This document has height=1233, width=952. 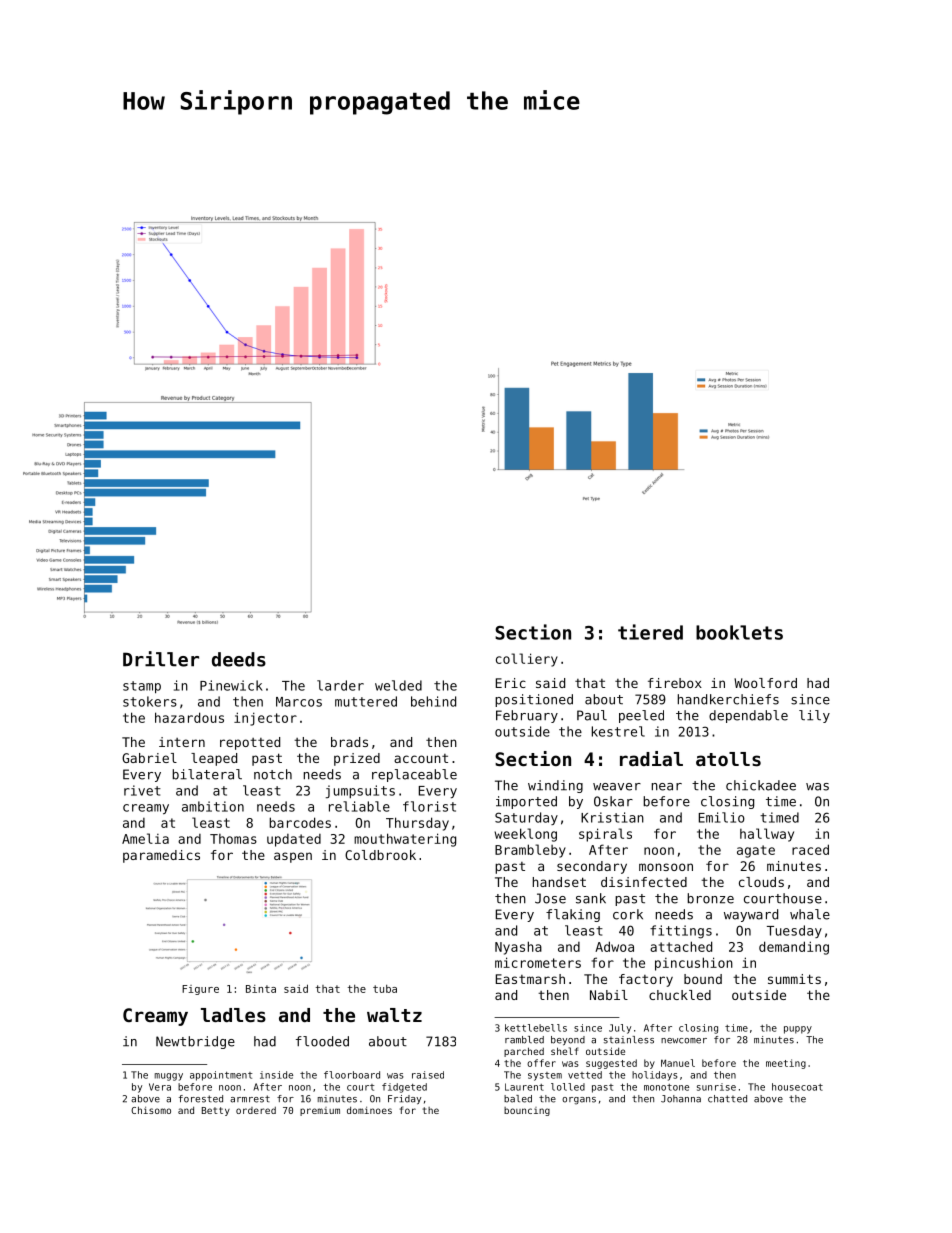 I want to click on Driller, so click(x=161, y=659).
